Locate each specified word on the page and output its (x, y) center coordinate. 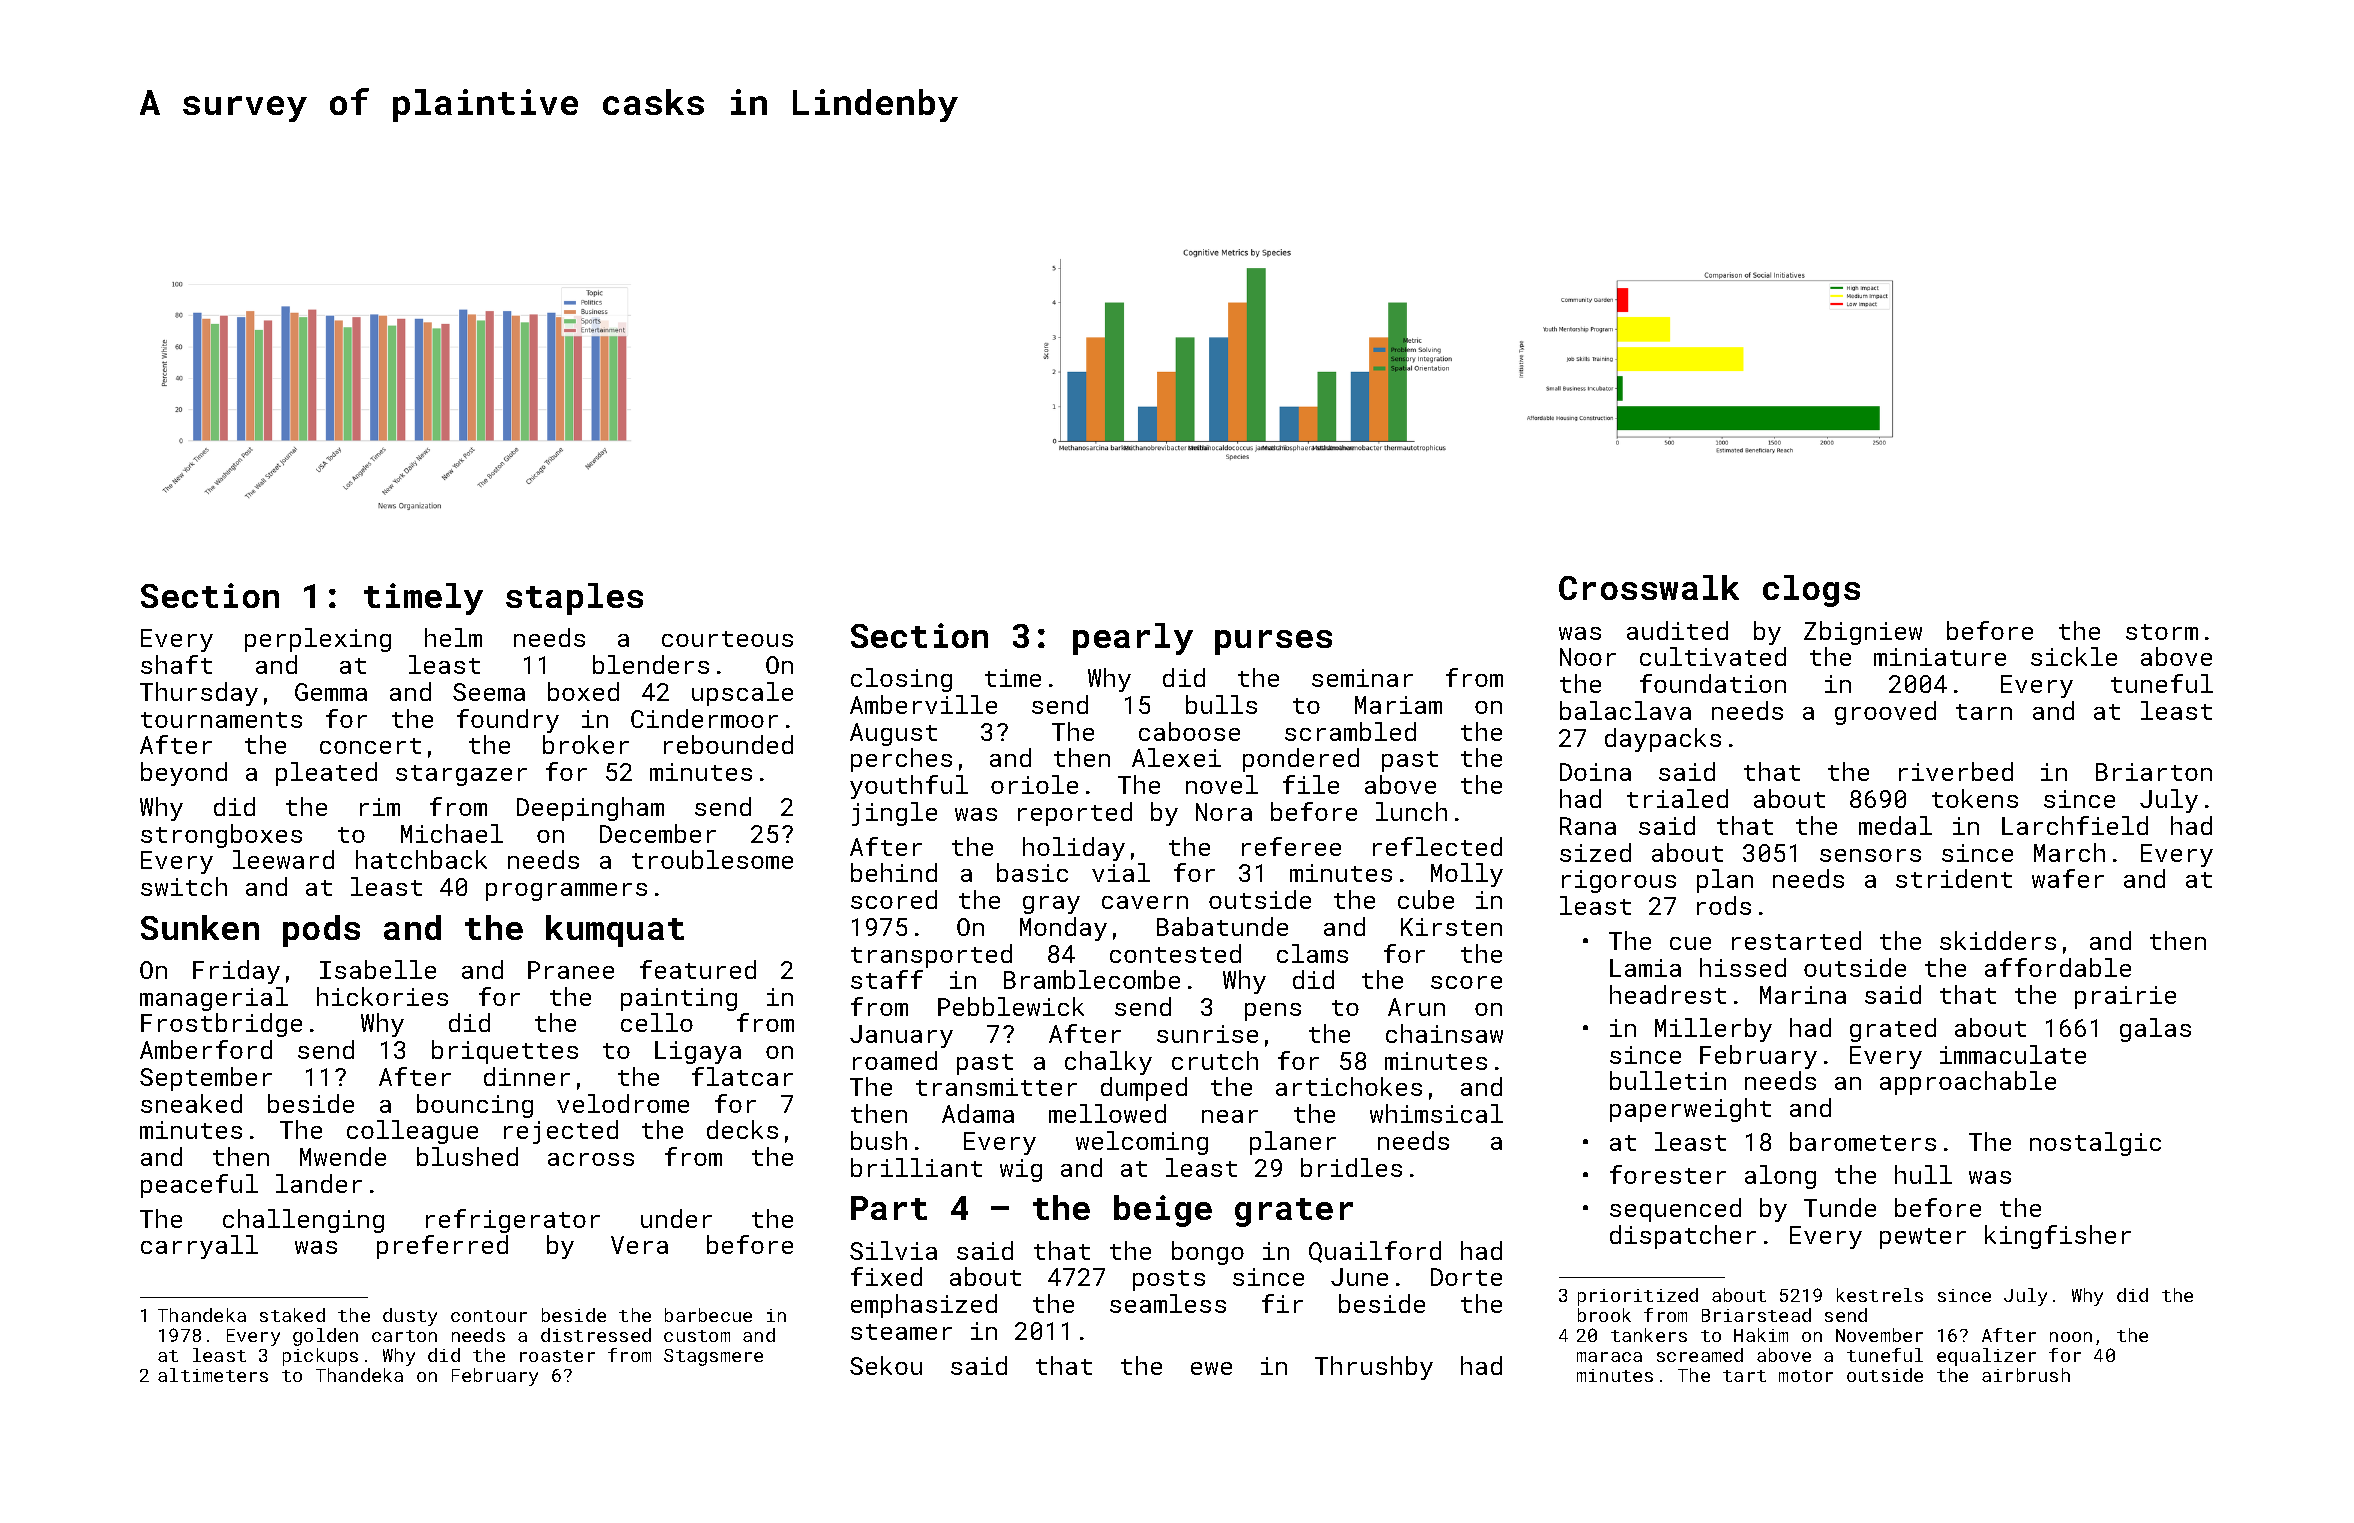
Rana (1588, 826)
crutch (1215, 1060)
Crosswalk (1649, 587)
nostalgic (2095, 1144)
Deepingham (590, 809)
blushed (467, 1156)
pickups (320, 1357)
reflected (1437, 846)
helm (453, 637)
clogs (1811, 591)
